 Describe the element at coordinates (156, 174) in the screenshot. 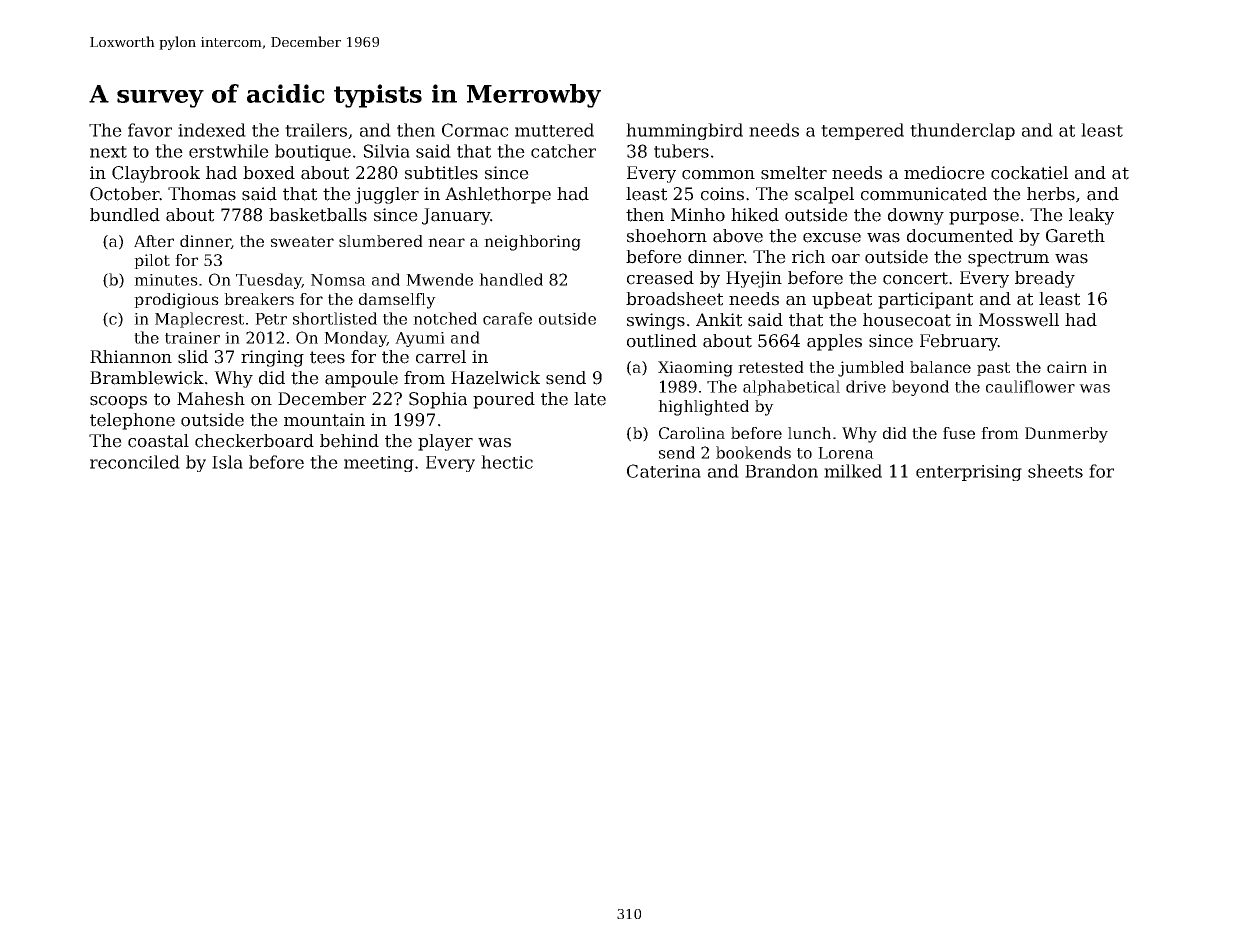

I see `Claybrook` at that location.
